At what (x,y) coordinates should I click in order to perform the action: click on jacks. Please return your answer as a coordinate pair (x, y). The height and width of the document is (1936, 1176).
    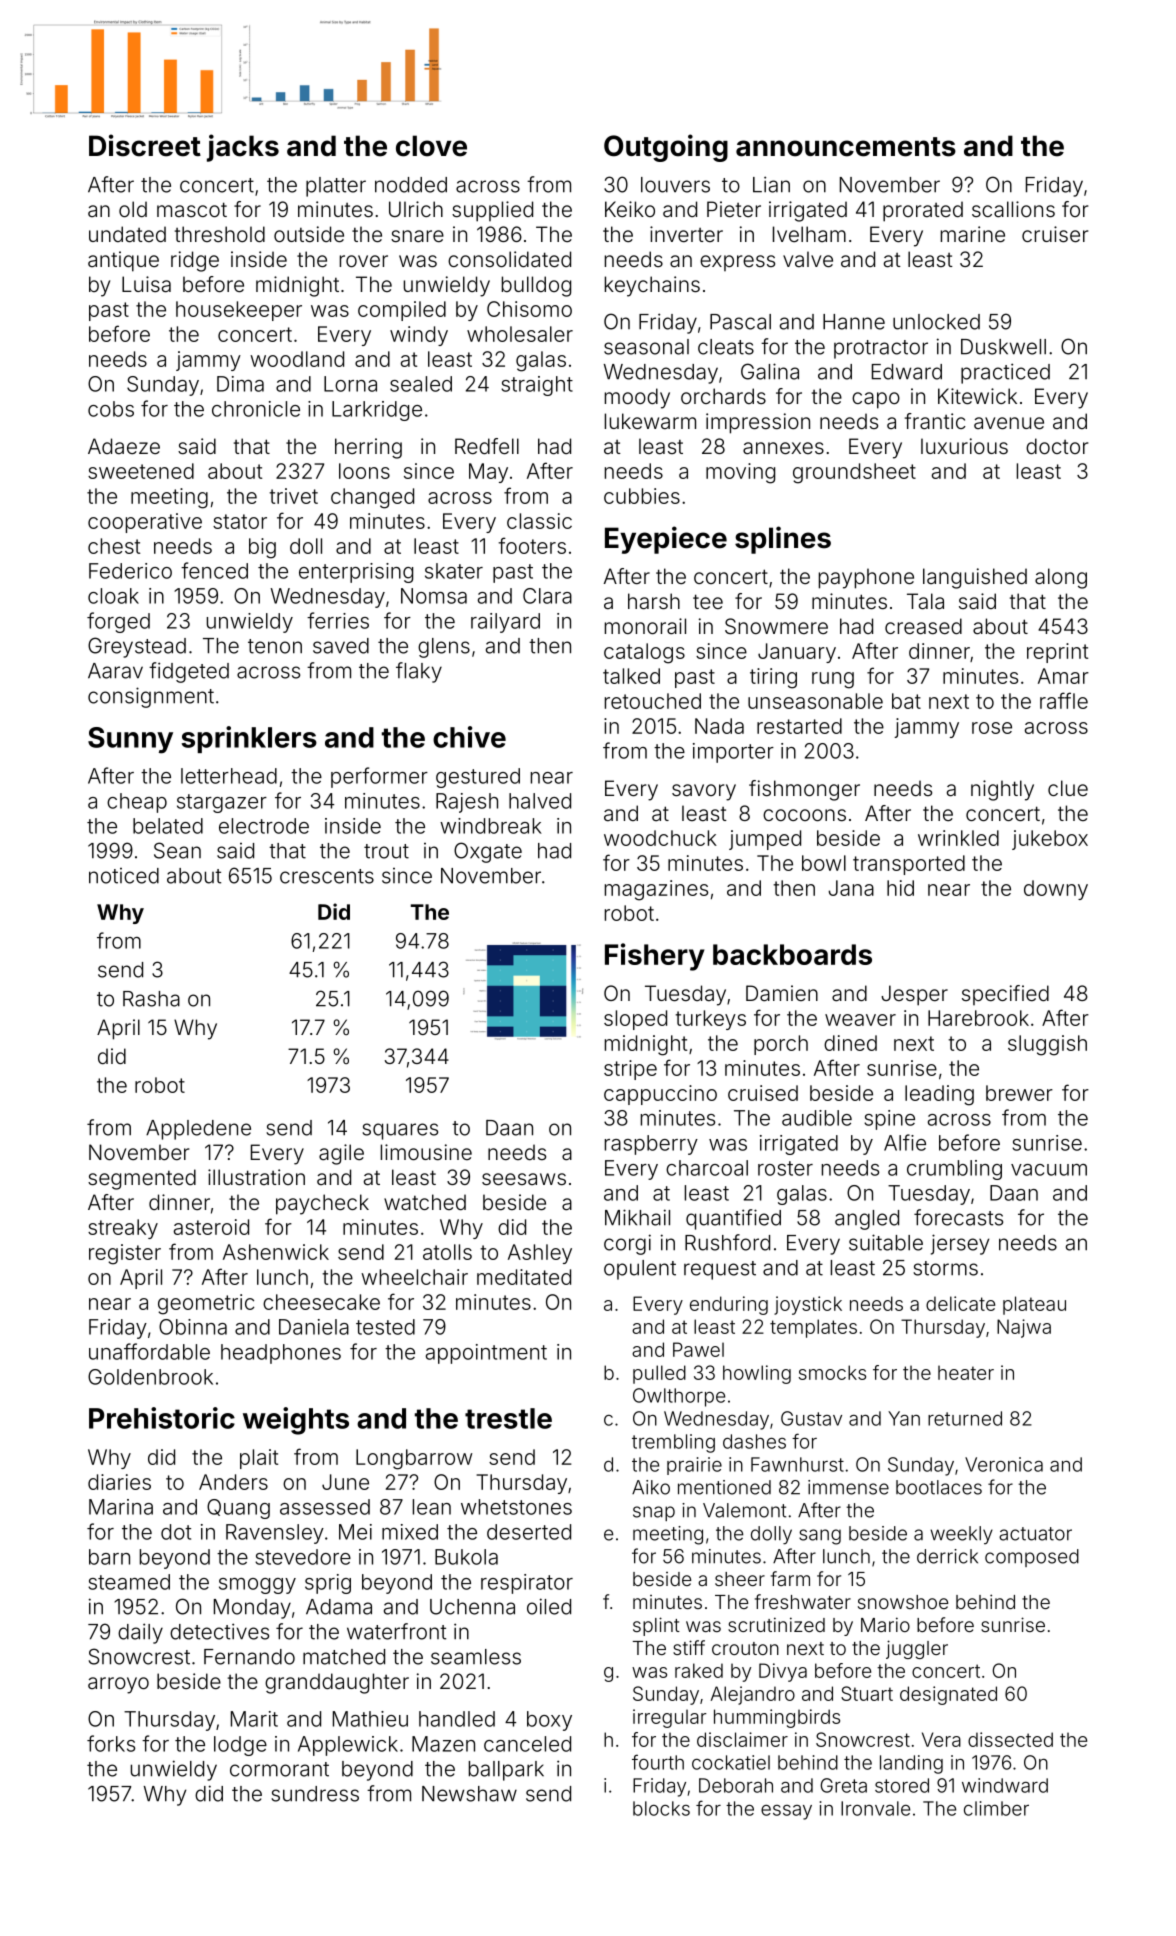
    Looking at the image, I should click on (243, 148).
